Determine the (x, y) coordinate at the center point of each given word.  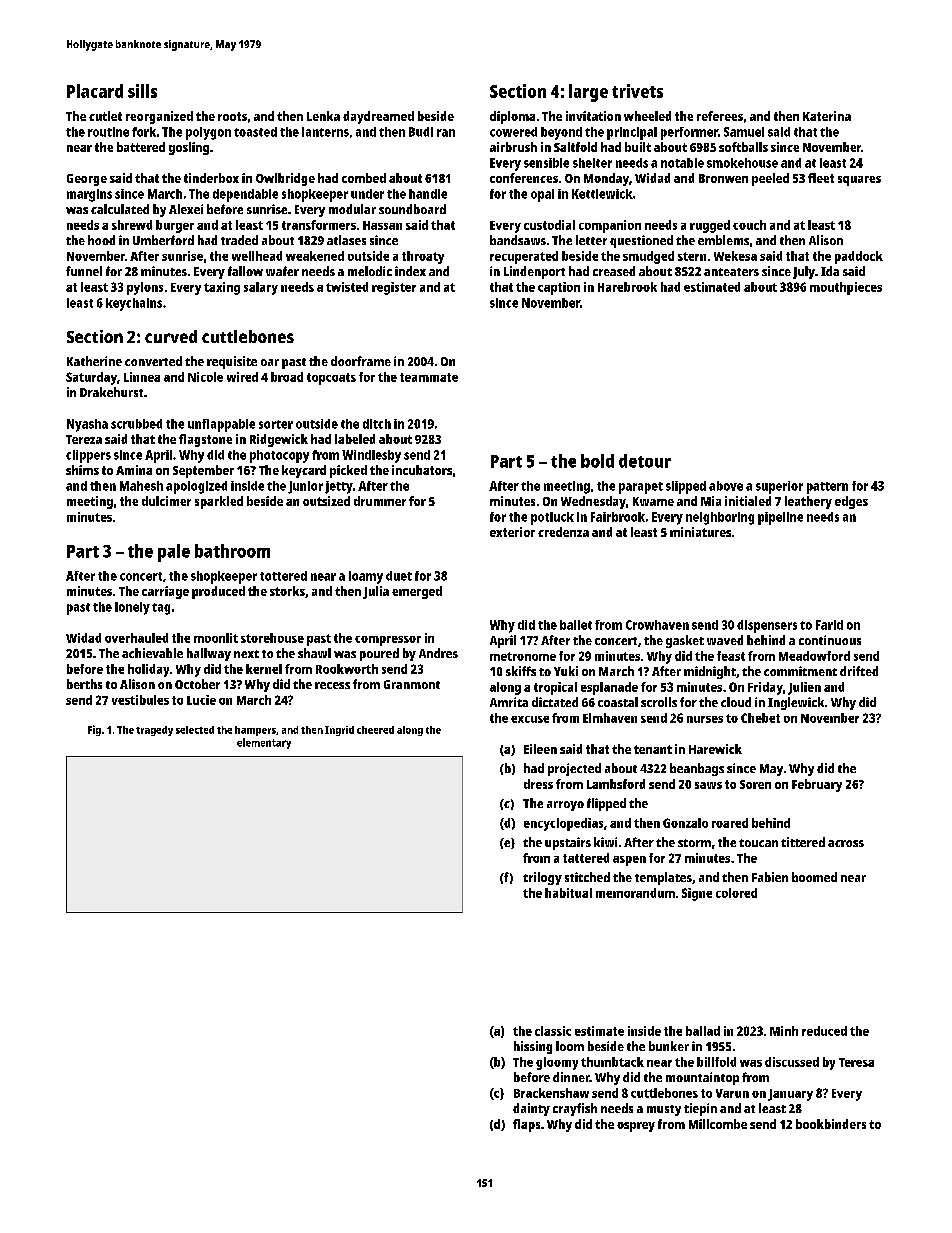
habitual (568, 893)
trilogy (542, 878)
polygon (208, 133)
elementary (264, 743)
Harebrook (627, 287)
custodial (549, 225)
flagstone (205, 440)
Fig (94, 730)
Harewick (715, 749)
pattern (827, 488)
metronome (523, 656)
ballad (703, 1031)
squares (859, 181)
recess (332, 685)
